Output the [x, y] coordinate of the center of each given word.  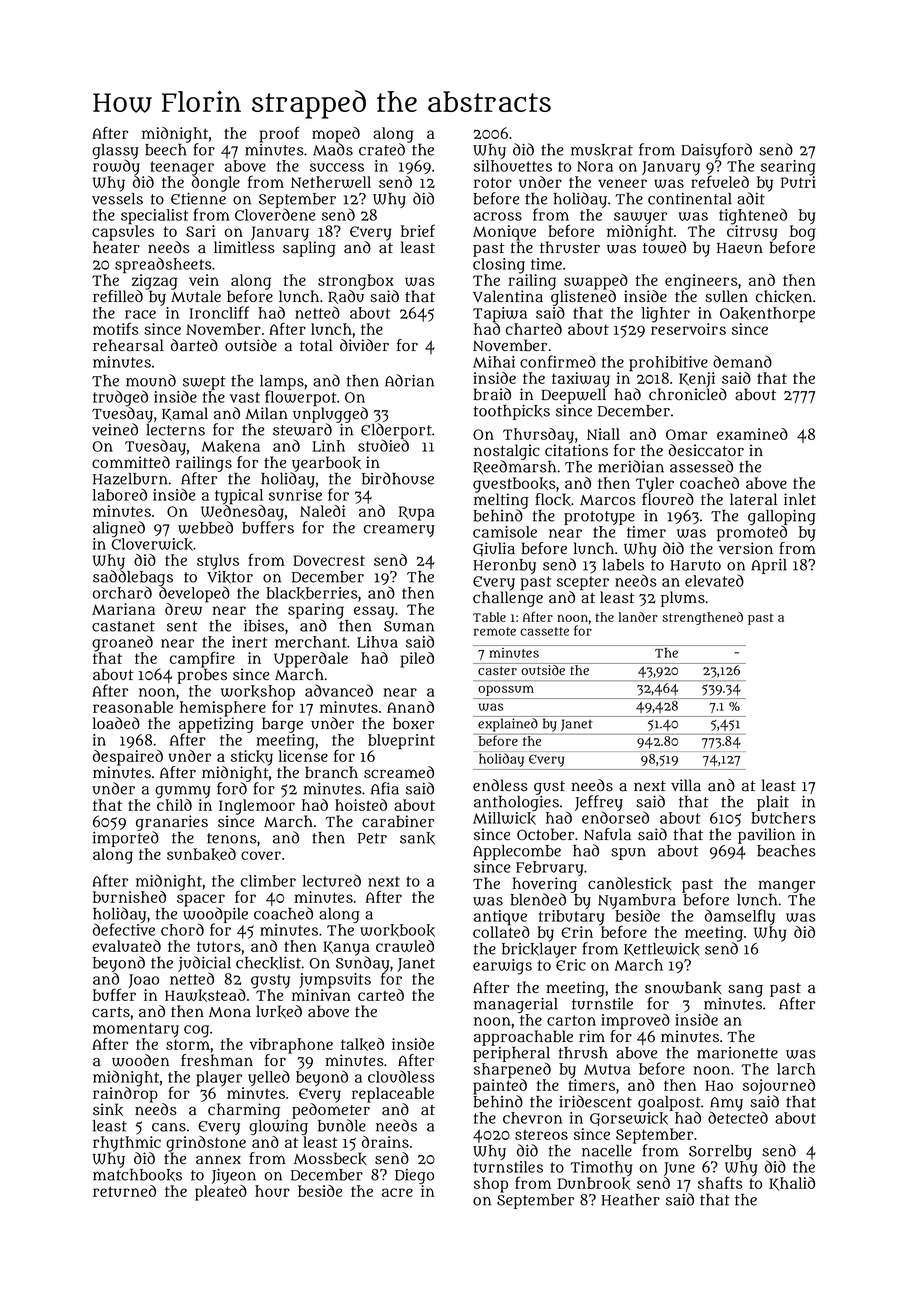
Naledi [322, 511]
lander [638, 617]
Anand [410, 707]
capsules [123, 233]
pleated [221, 1193]
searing [788, 168]
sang [745, 990]
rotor [493, 182]
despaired [128, 758]
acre [397, 1192]
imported [126, 839]
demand [742, 361]
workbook [397, 930]
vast [245, 397]
